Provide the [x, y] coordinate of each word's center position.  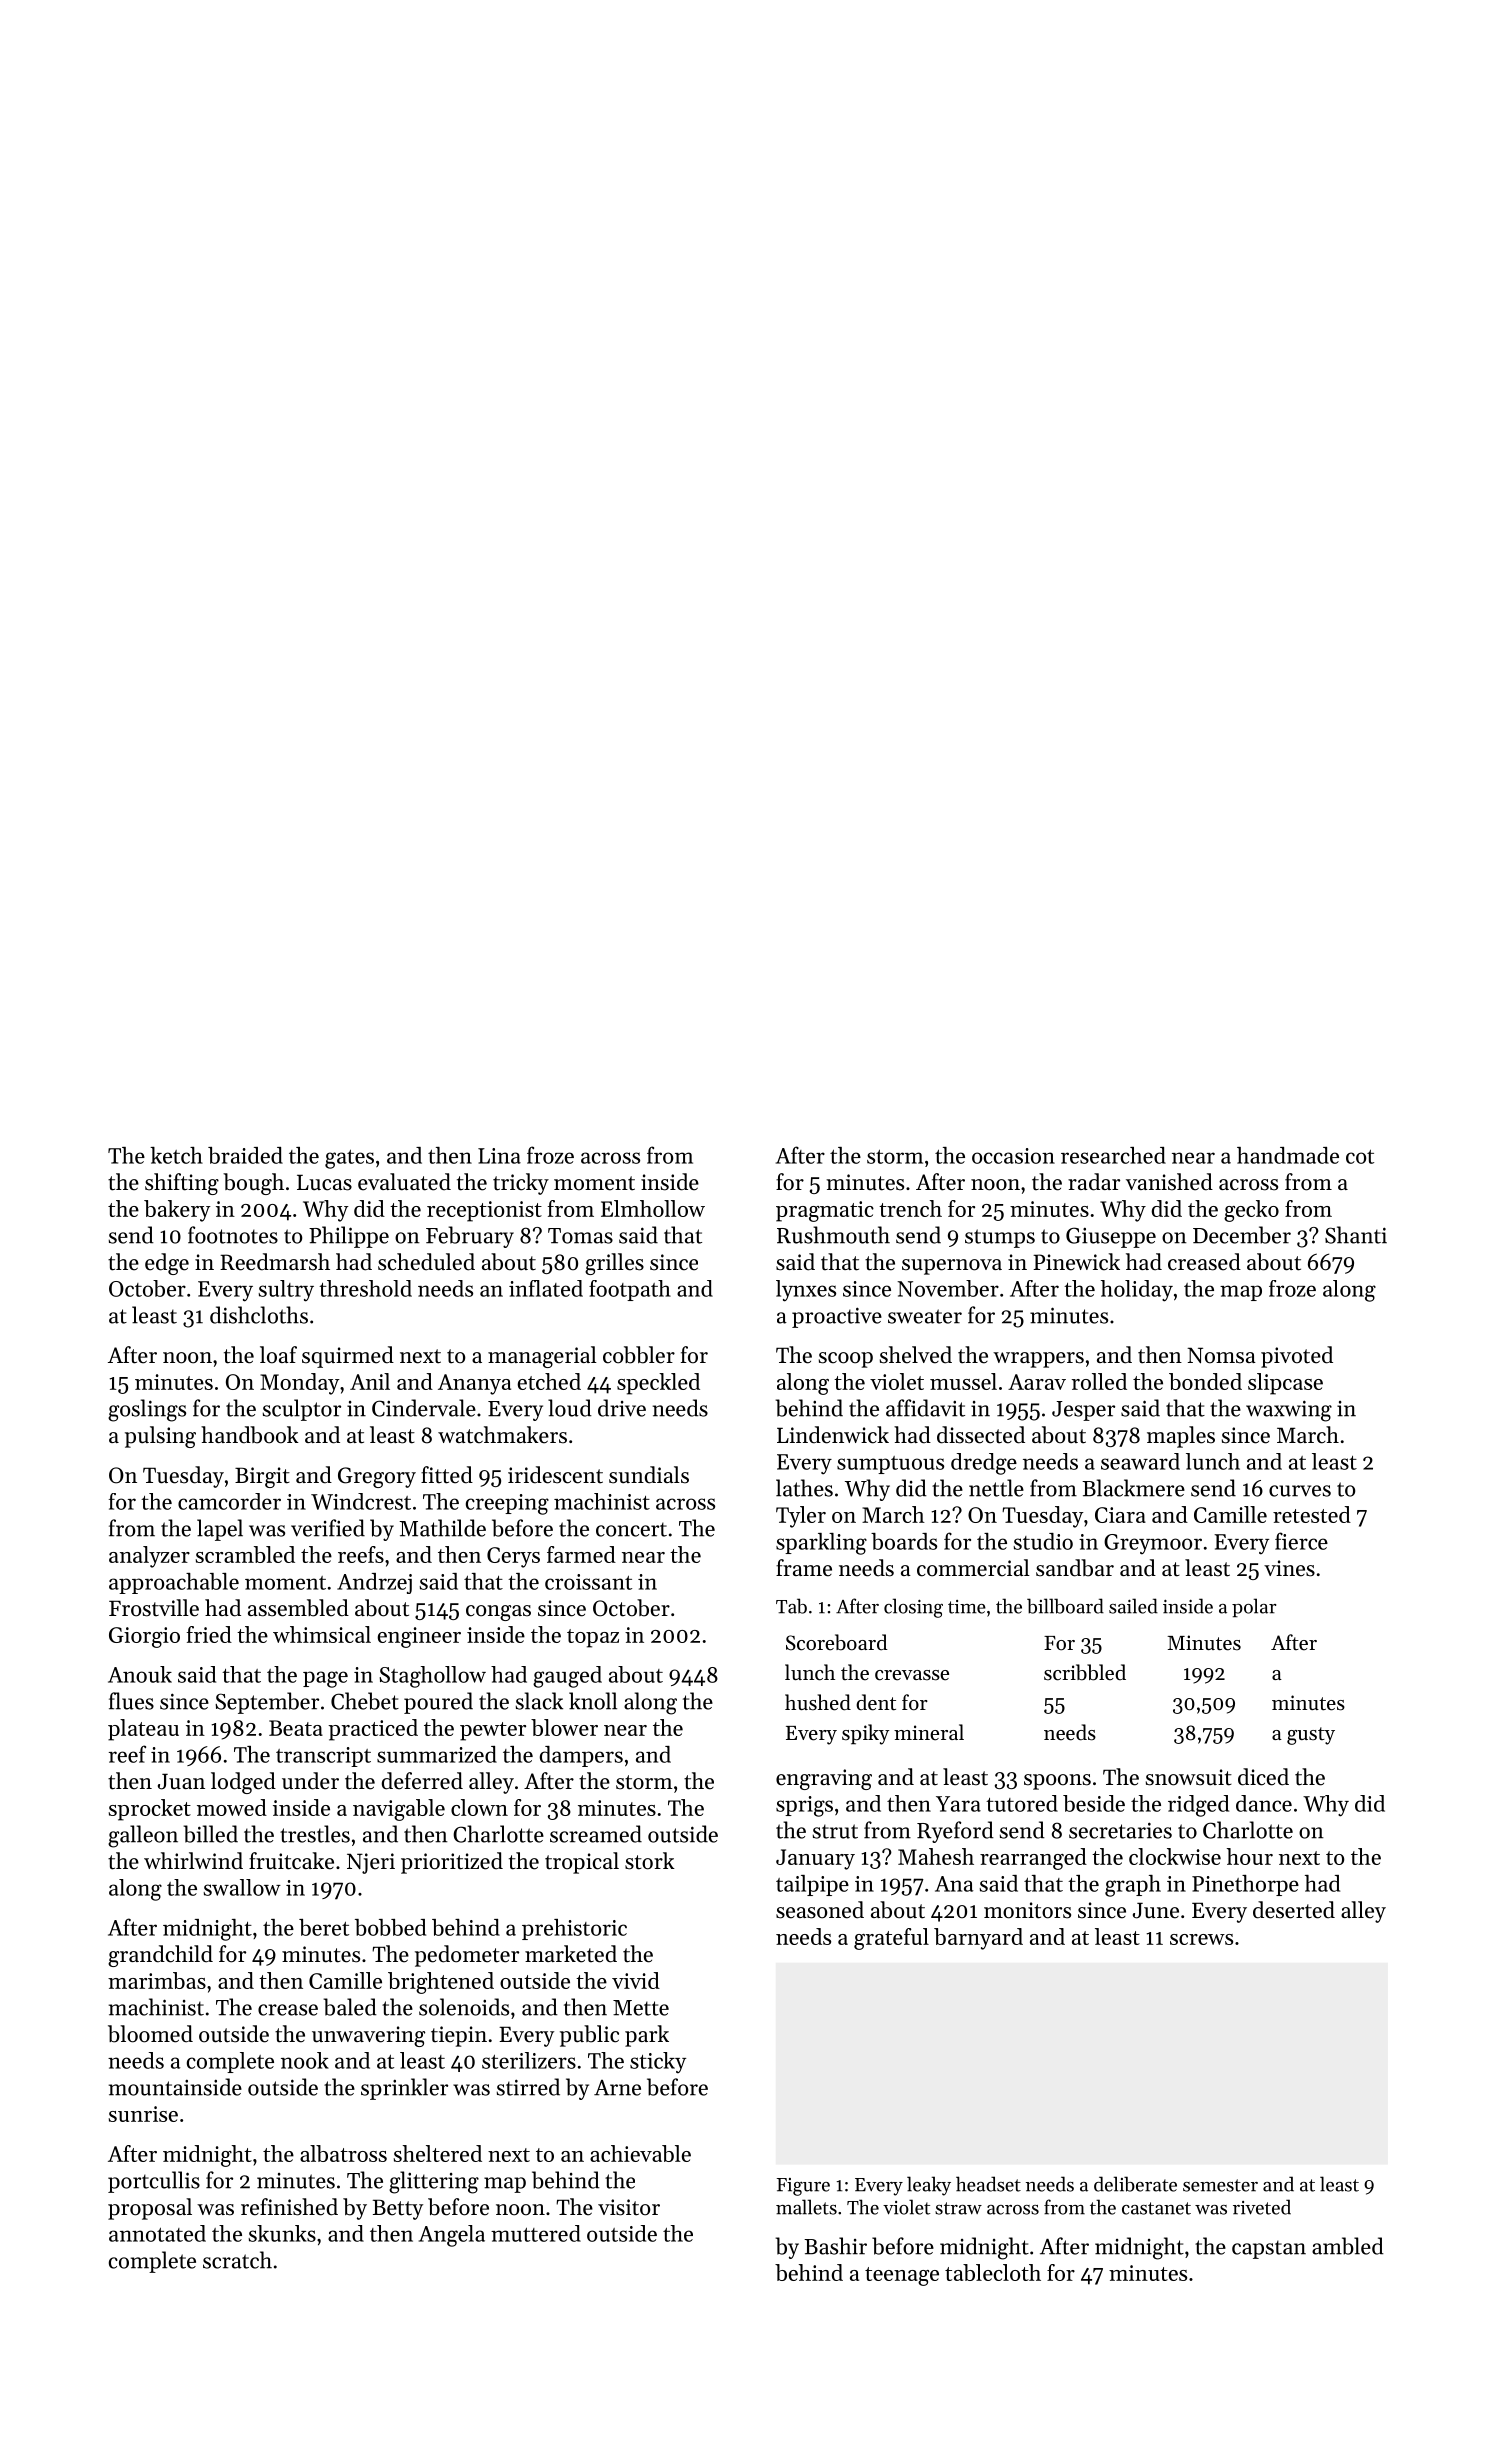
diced [1263, 1777]
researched [1113, 1155]
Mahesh [936, 1856]
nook [305, 2060]
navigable [399, 1810]
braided [245, 1155]
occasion [1013, 1156]
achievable [640, 2153]
